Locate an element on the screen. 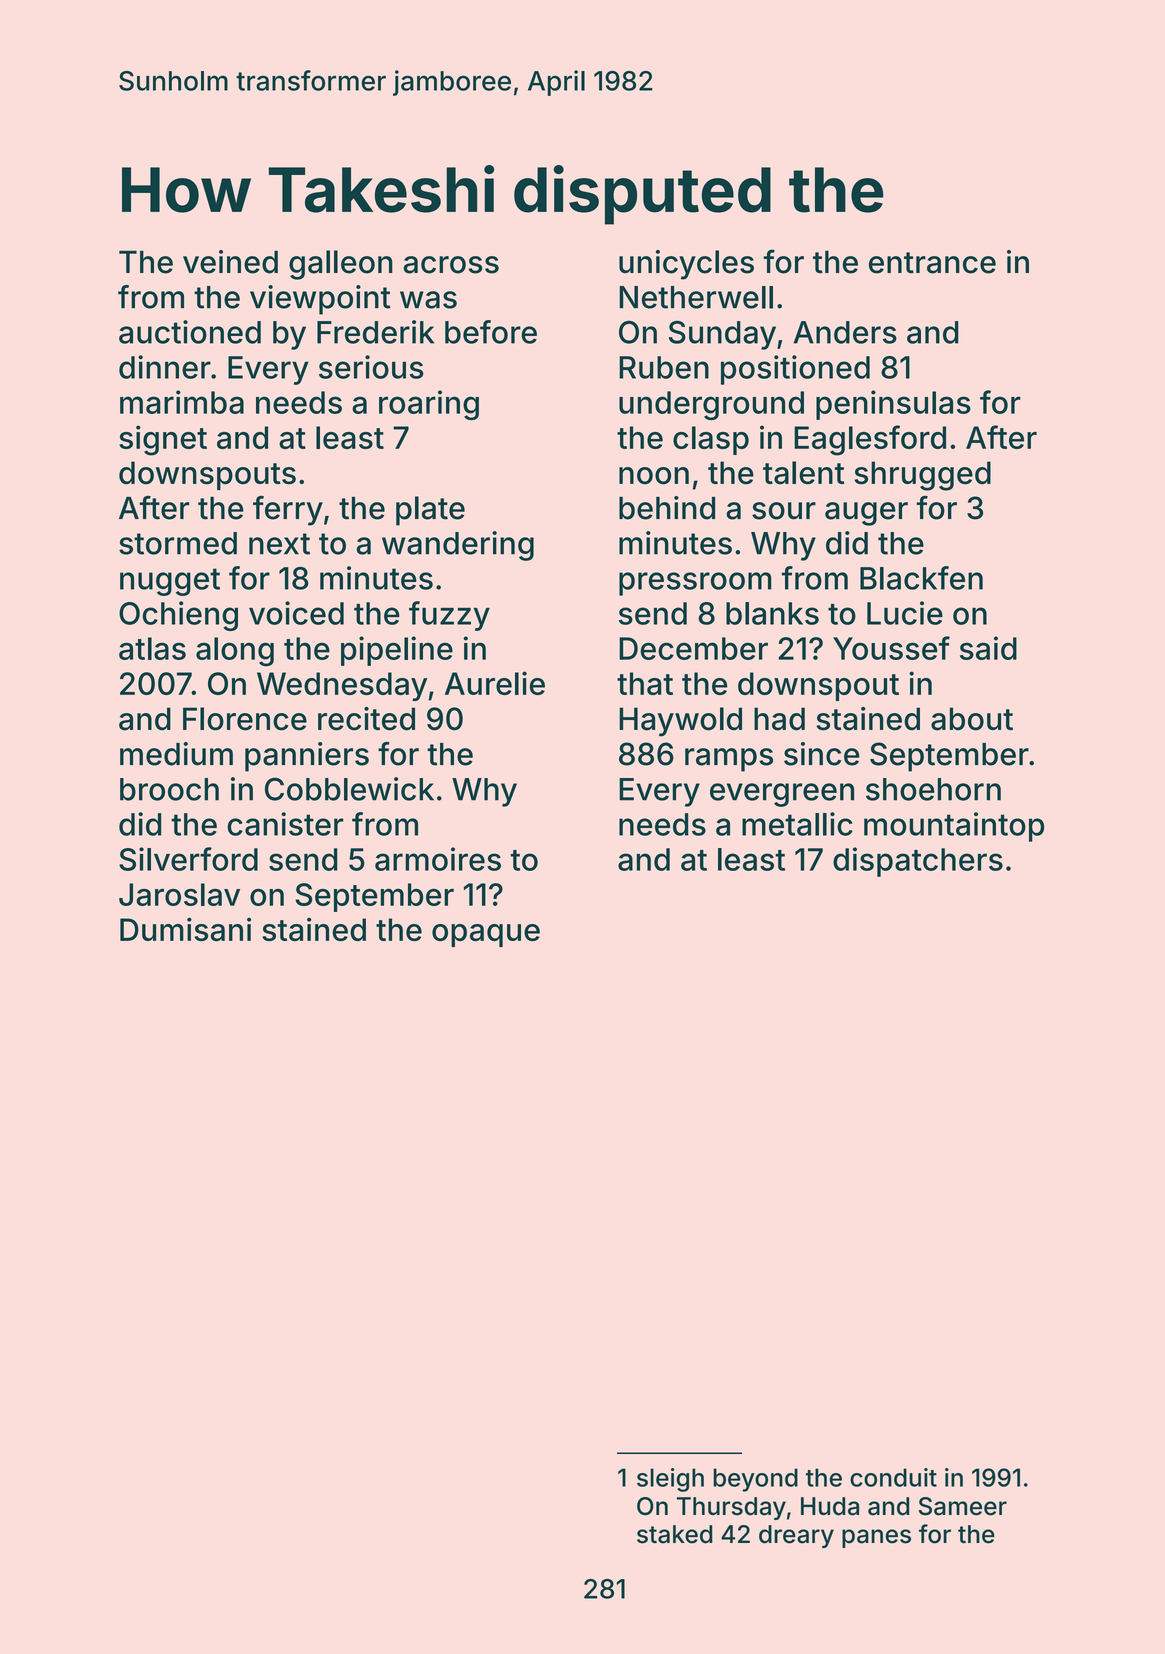 This screenshot has width=1165, height=1654. stormed is located at coordinates (178, 543).
